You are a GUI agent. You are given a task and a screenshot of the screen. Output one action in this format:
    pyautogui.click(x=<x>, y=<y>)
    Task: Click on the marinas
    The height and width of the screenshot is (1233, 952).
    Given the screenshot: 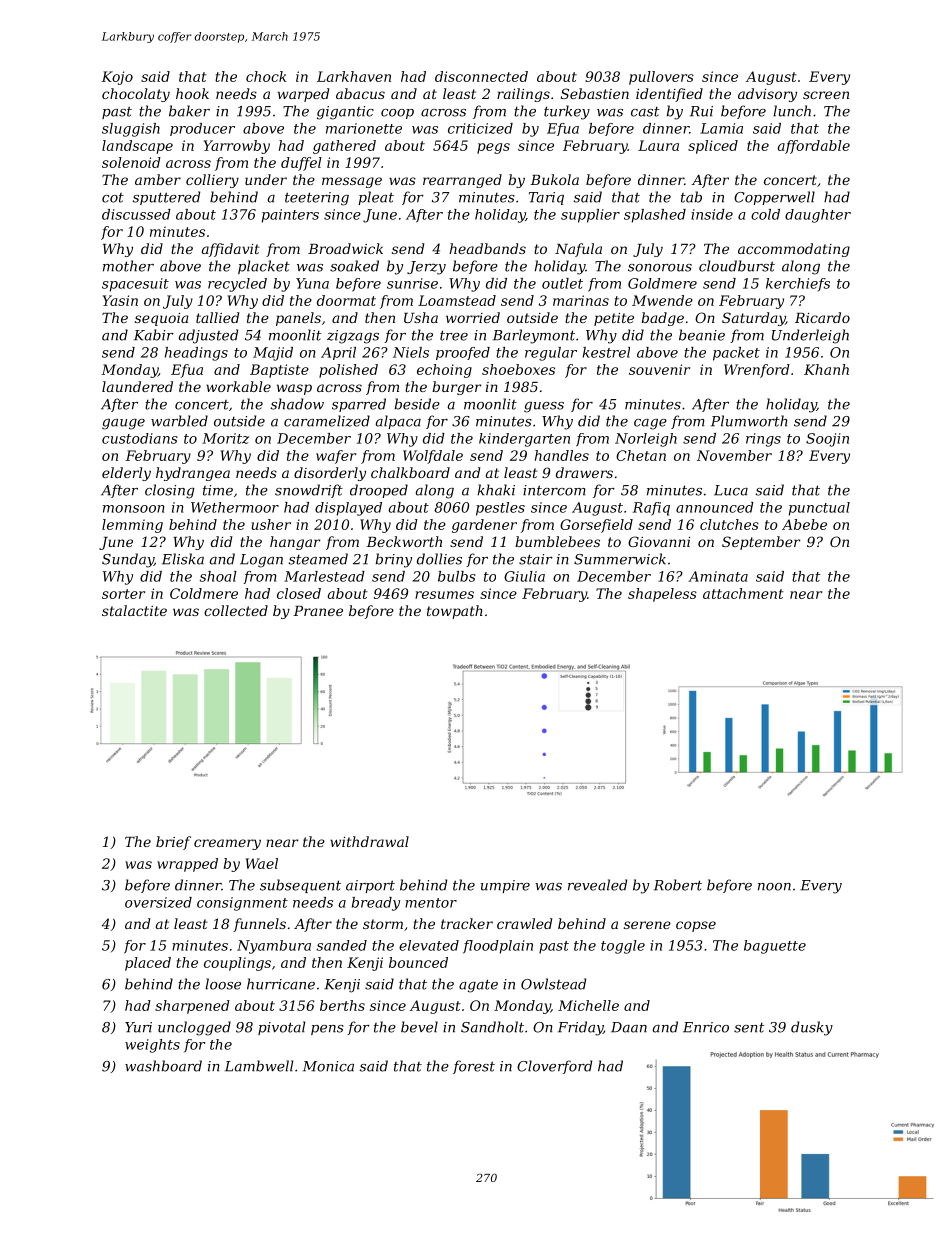 What is the action you would take?
    pyautogui.click(x=581, y=300)
